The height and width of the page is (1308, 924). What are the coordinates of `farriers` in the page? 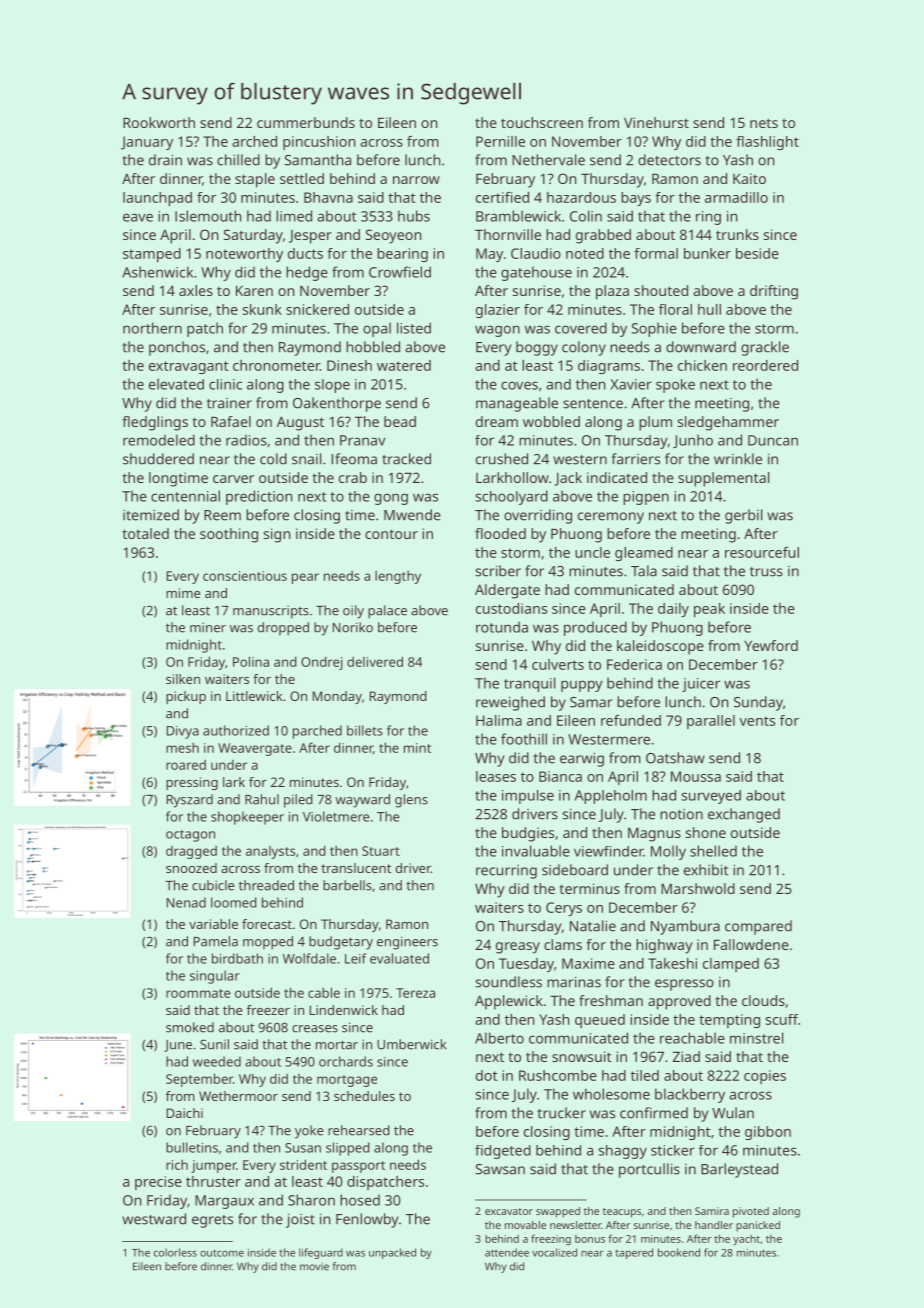 It's located at (635, 459).
